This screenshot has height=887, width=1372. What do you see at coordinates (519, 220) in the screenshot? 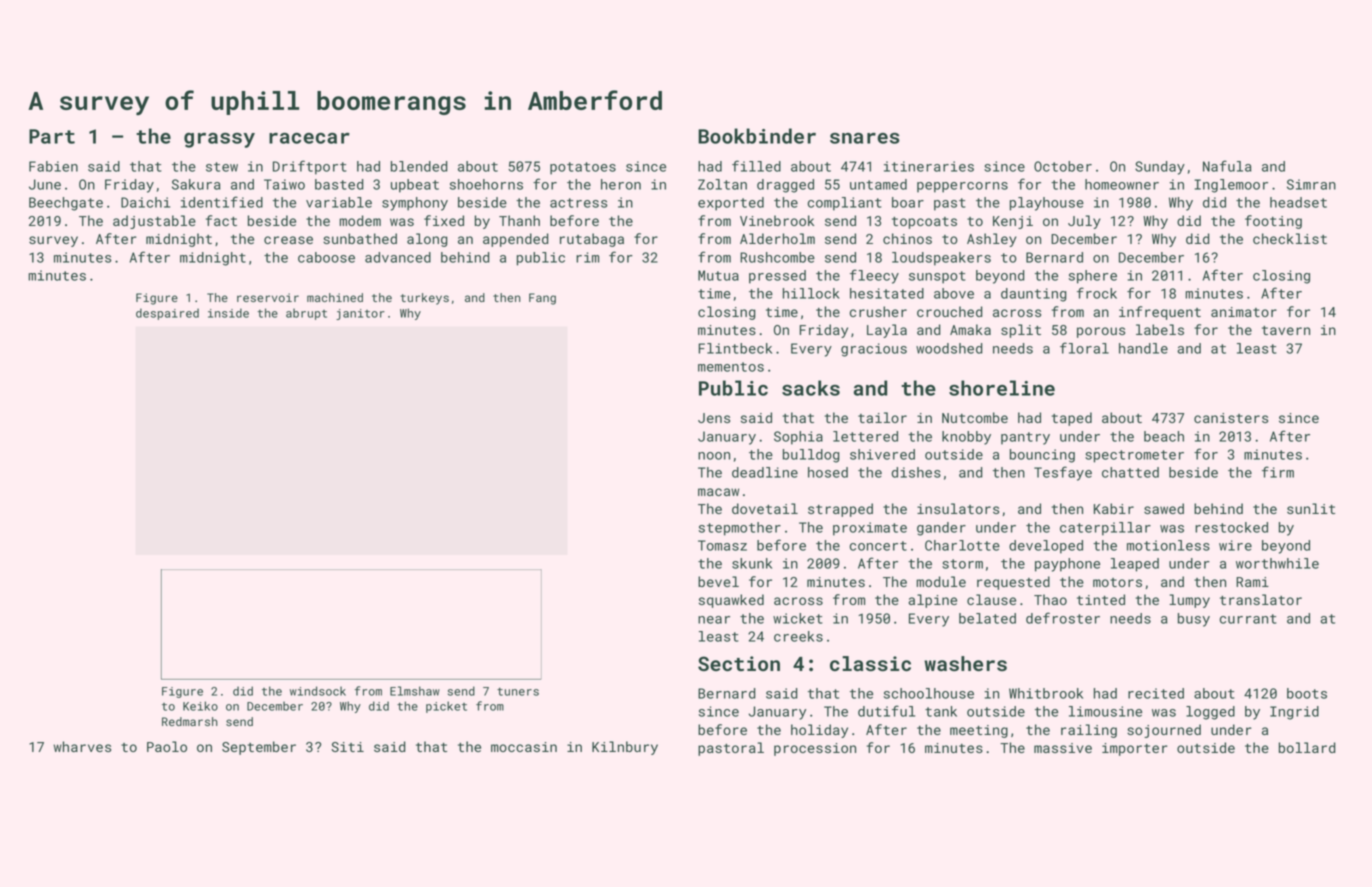
I see `Thanh` at bounding box center [519, 220].
